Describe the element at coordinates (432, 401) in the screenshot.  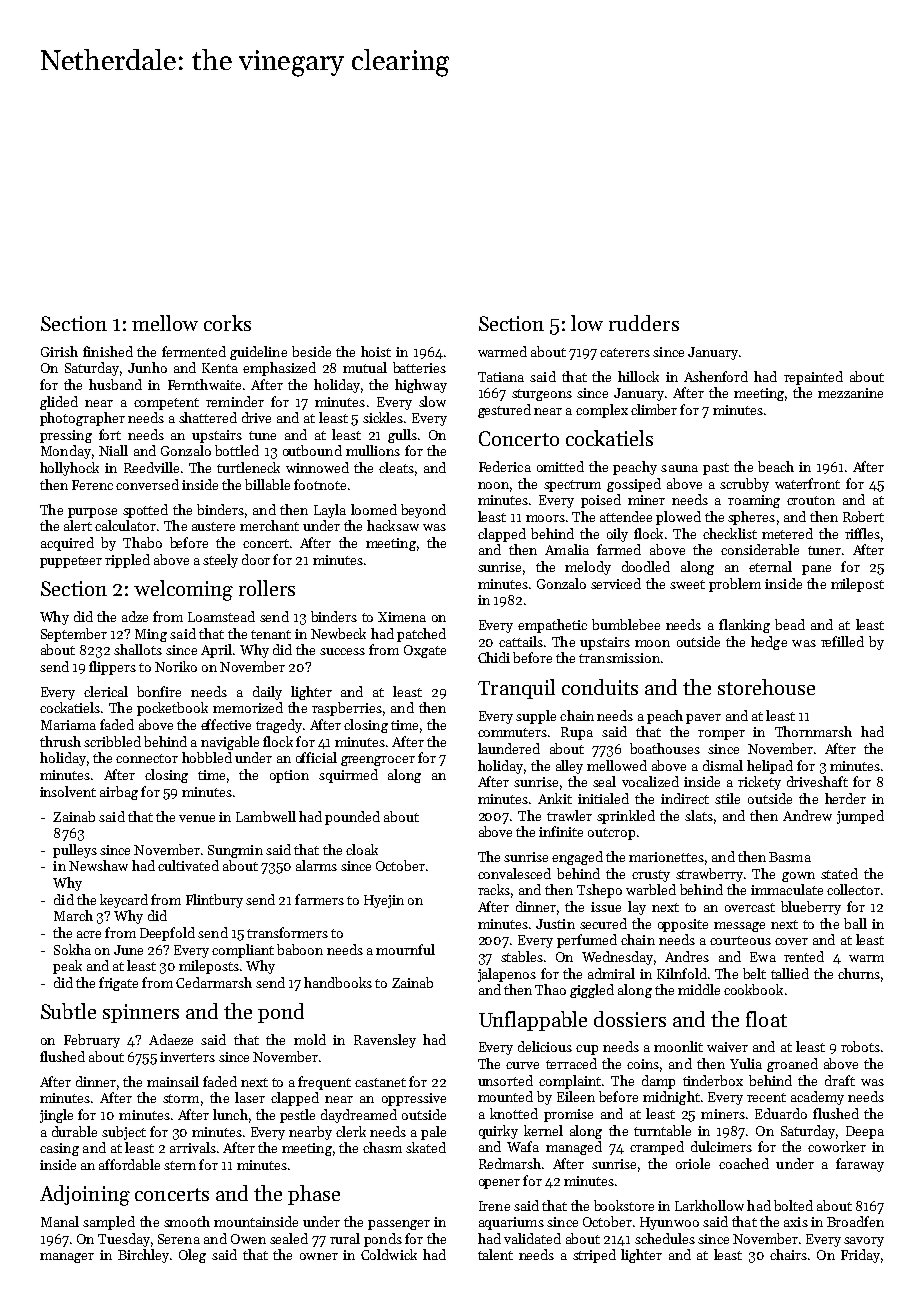
I see `slow` at that location.
